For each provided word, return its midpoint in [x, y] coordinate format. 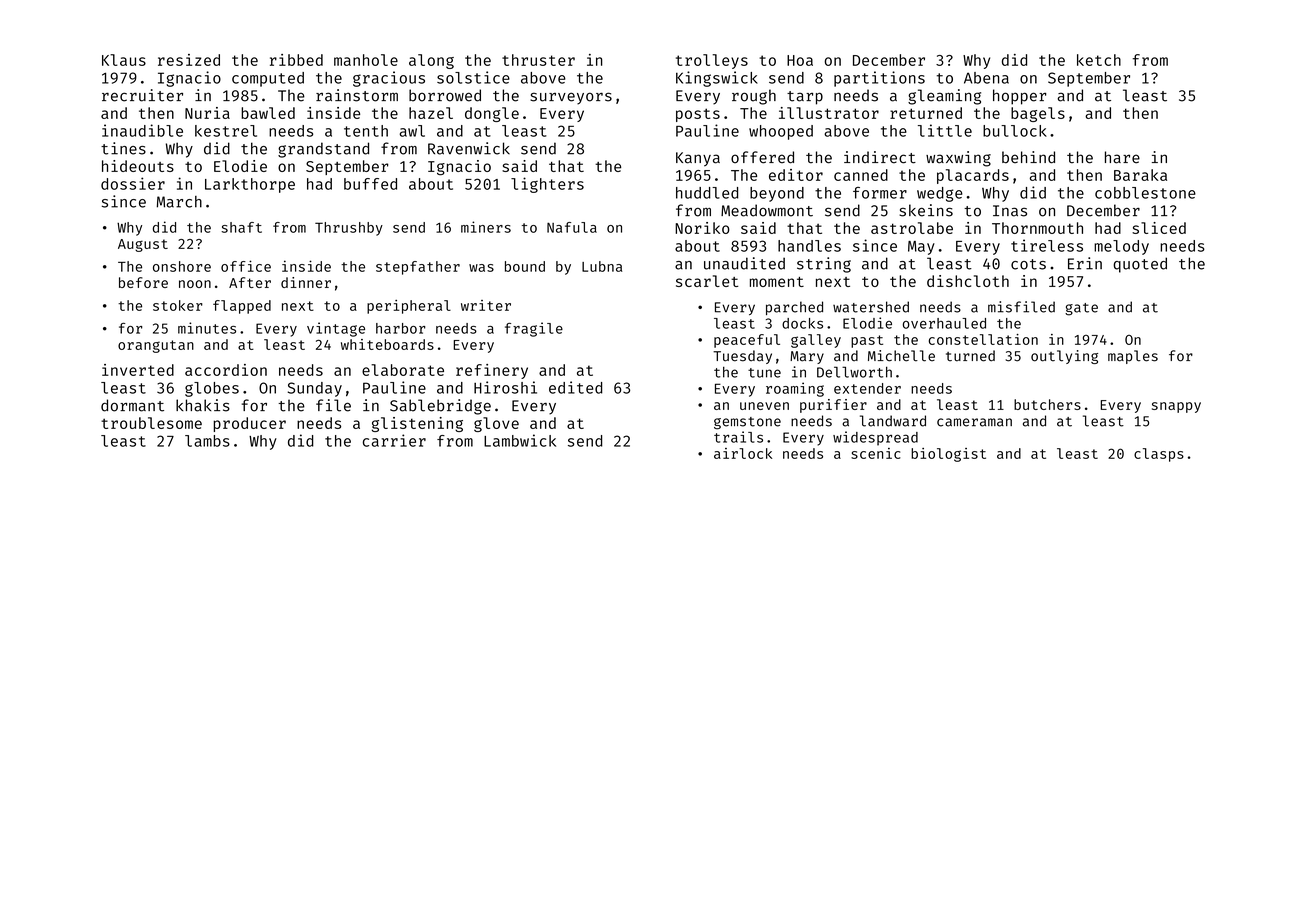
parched [794, 308]
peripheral [409, 307]
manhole [366, 60]
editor [796, 175]
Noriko [702, 228]
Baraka [1140, 175]
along [431, 61]
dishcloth [968, 281]
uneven [764, 406]
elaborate [403, 370]
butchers [1047, 404]
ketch [1099, 60]
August [143, 245]
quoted [1140, 265]
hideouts [138, 166]
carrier [394, 440]
